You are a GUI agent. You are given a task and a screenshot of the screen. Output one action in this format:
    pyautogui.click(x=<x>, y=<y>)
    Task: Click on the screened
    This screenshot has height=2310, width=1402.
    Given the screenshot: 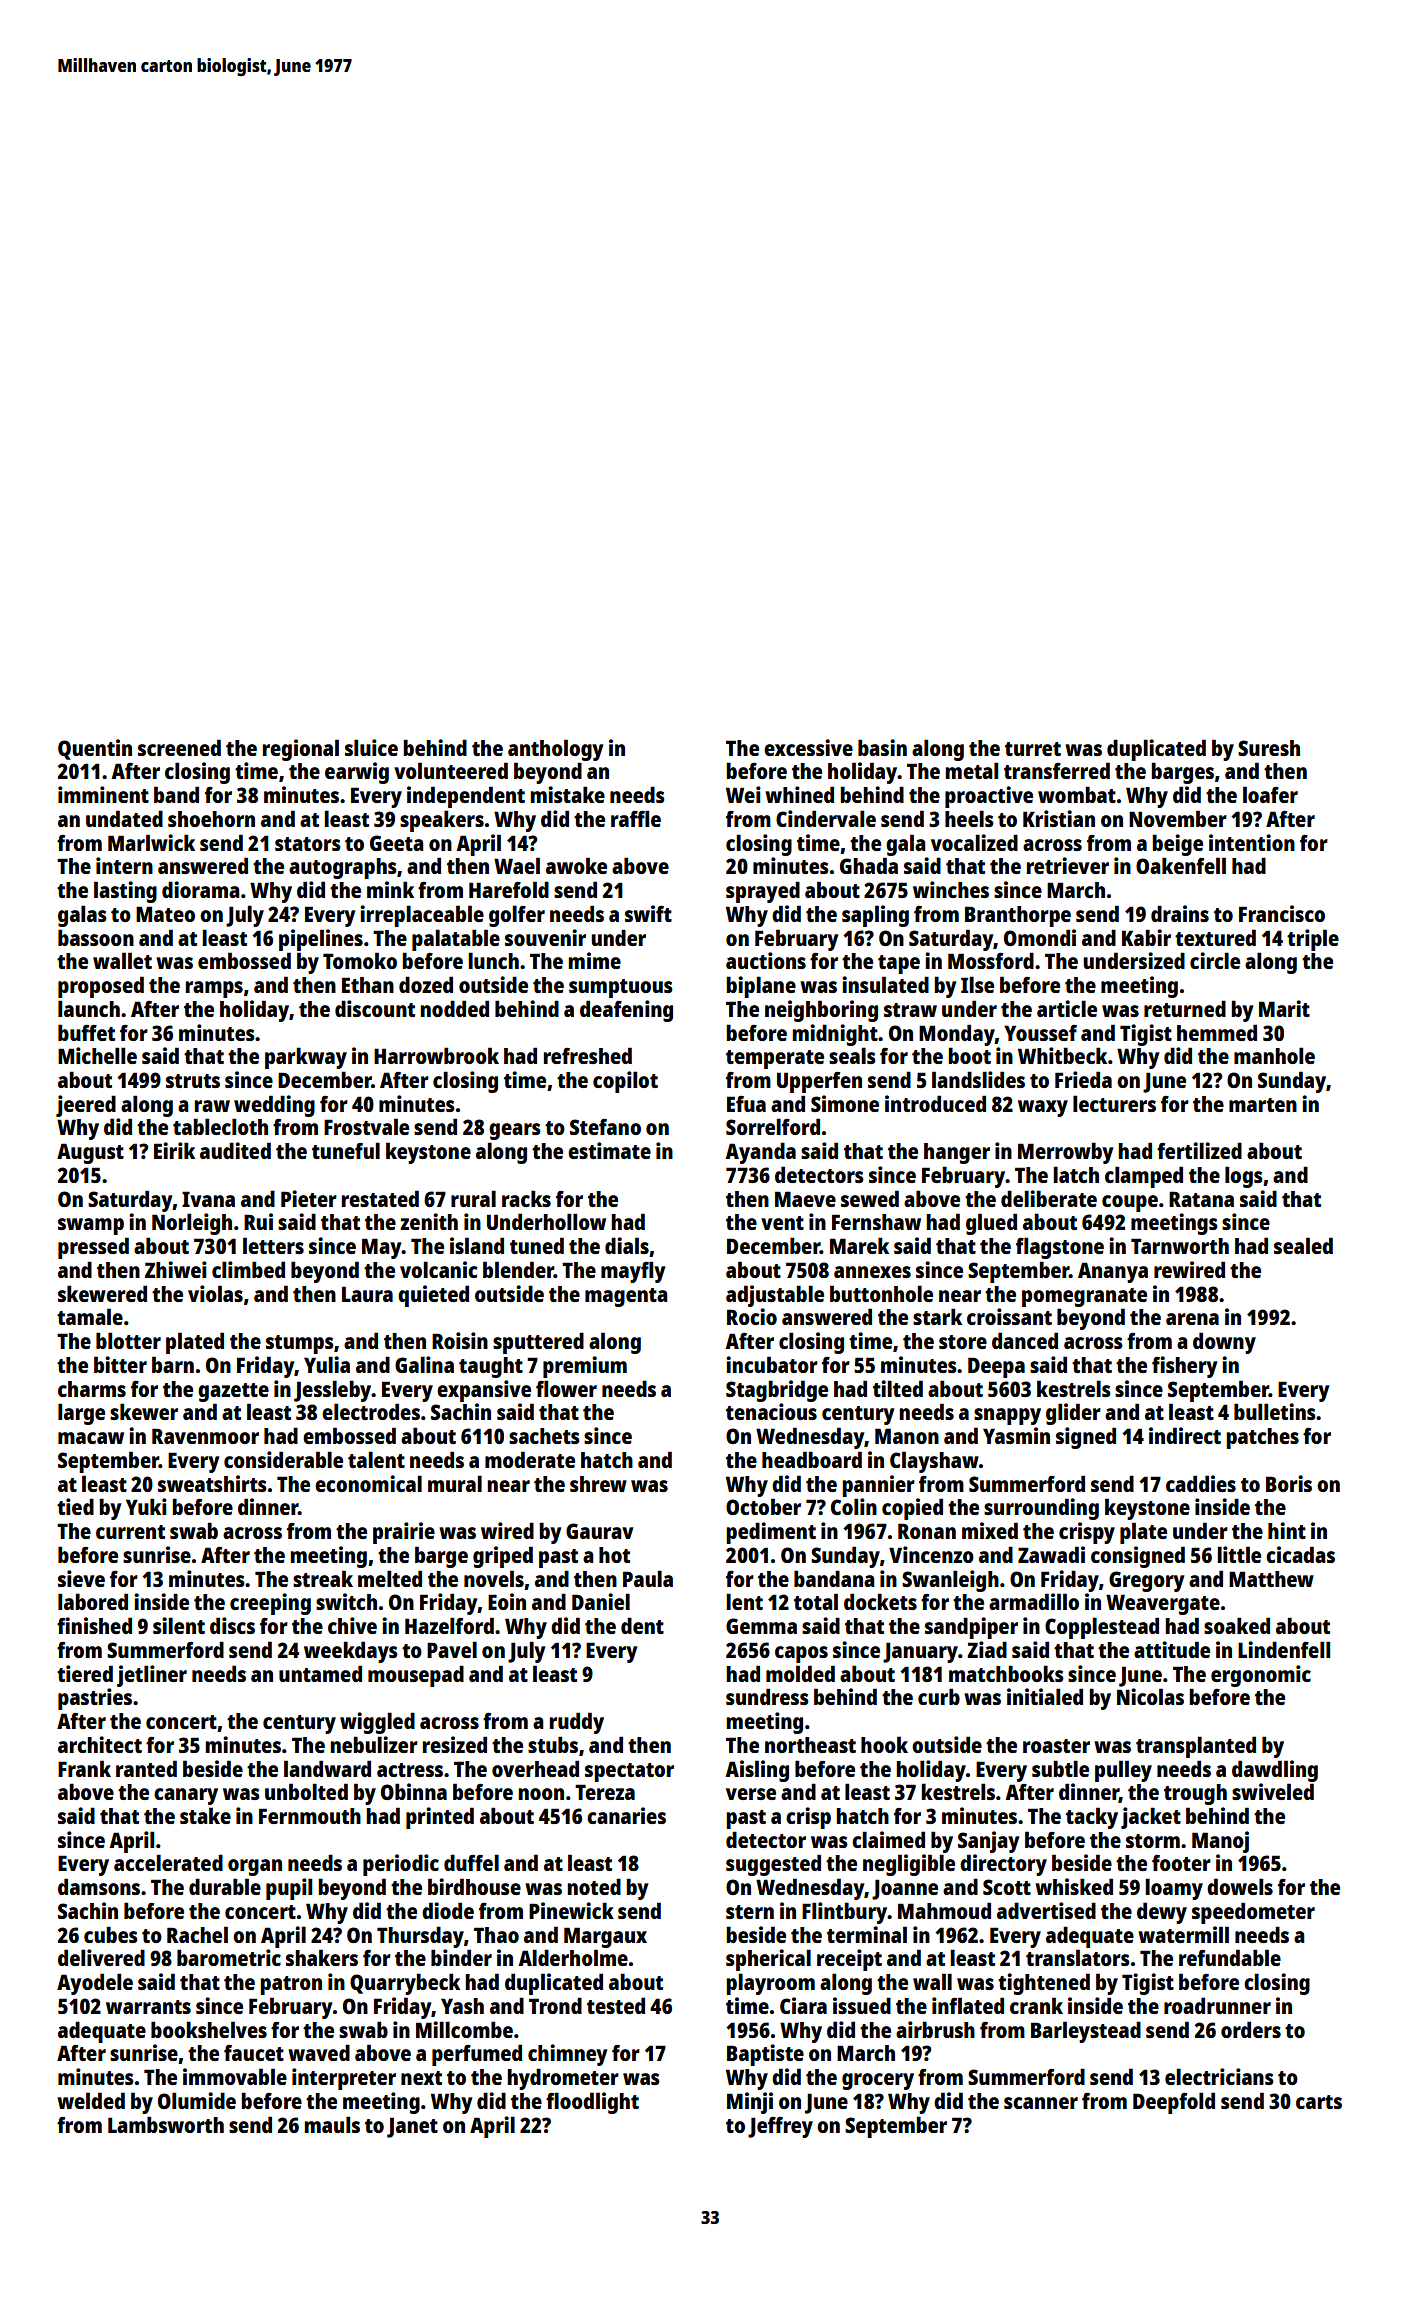 What is the action you would take?
    pyautogui.click(x=179, y=747)
